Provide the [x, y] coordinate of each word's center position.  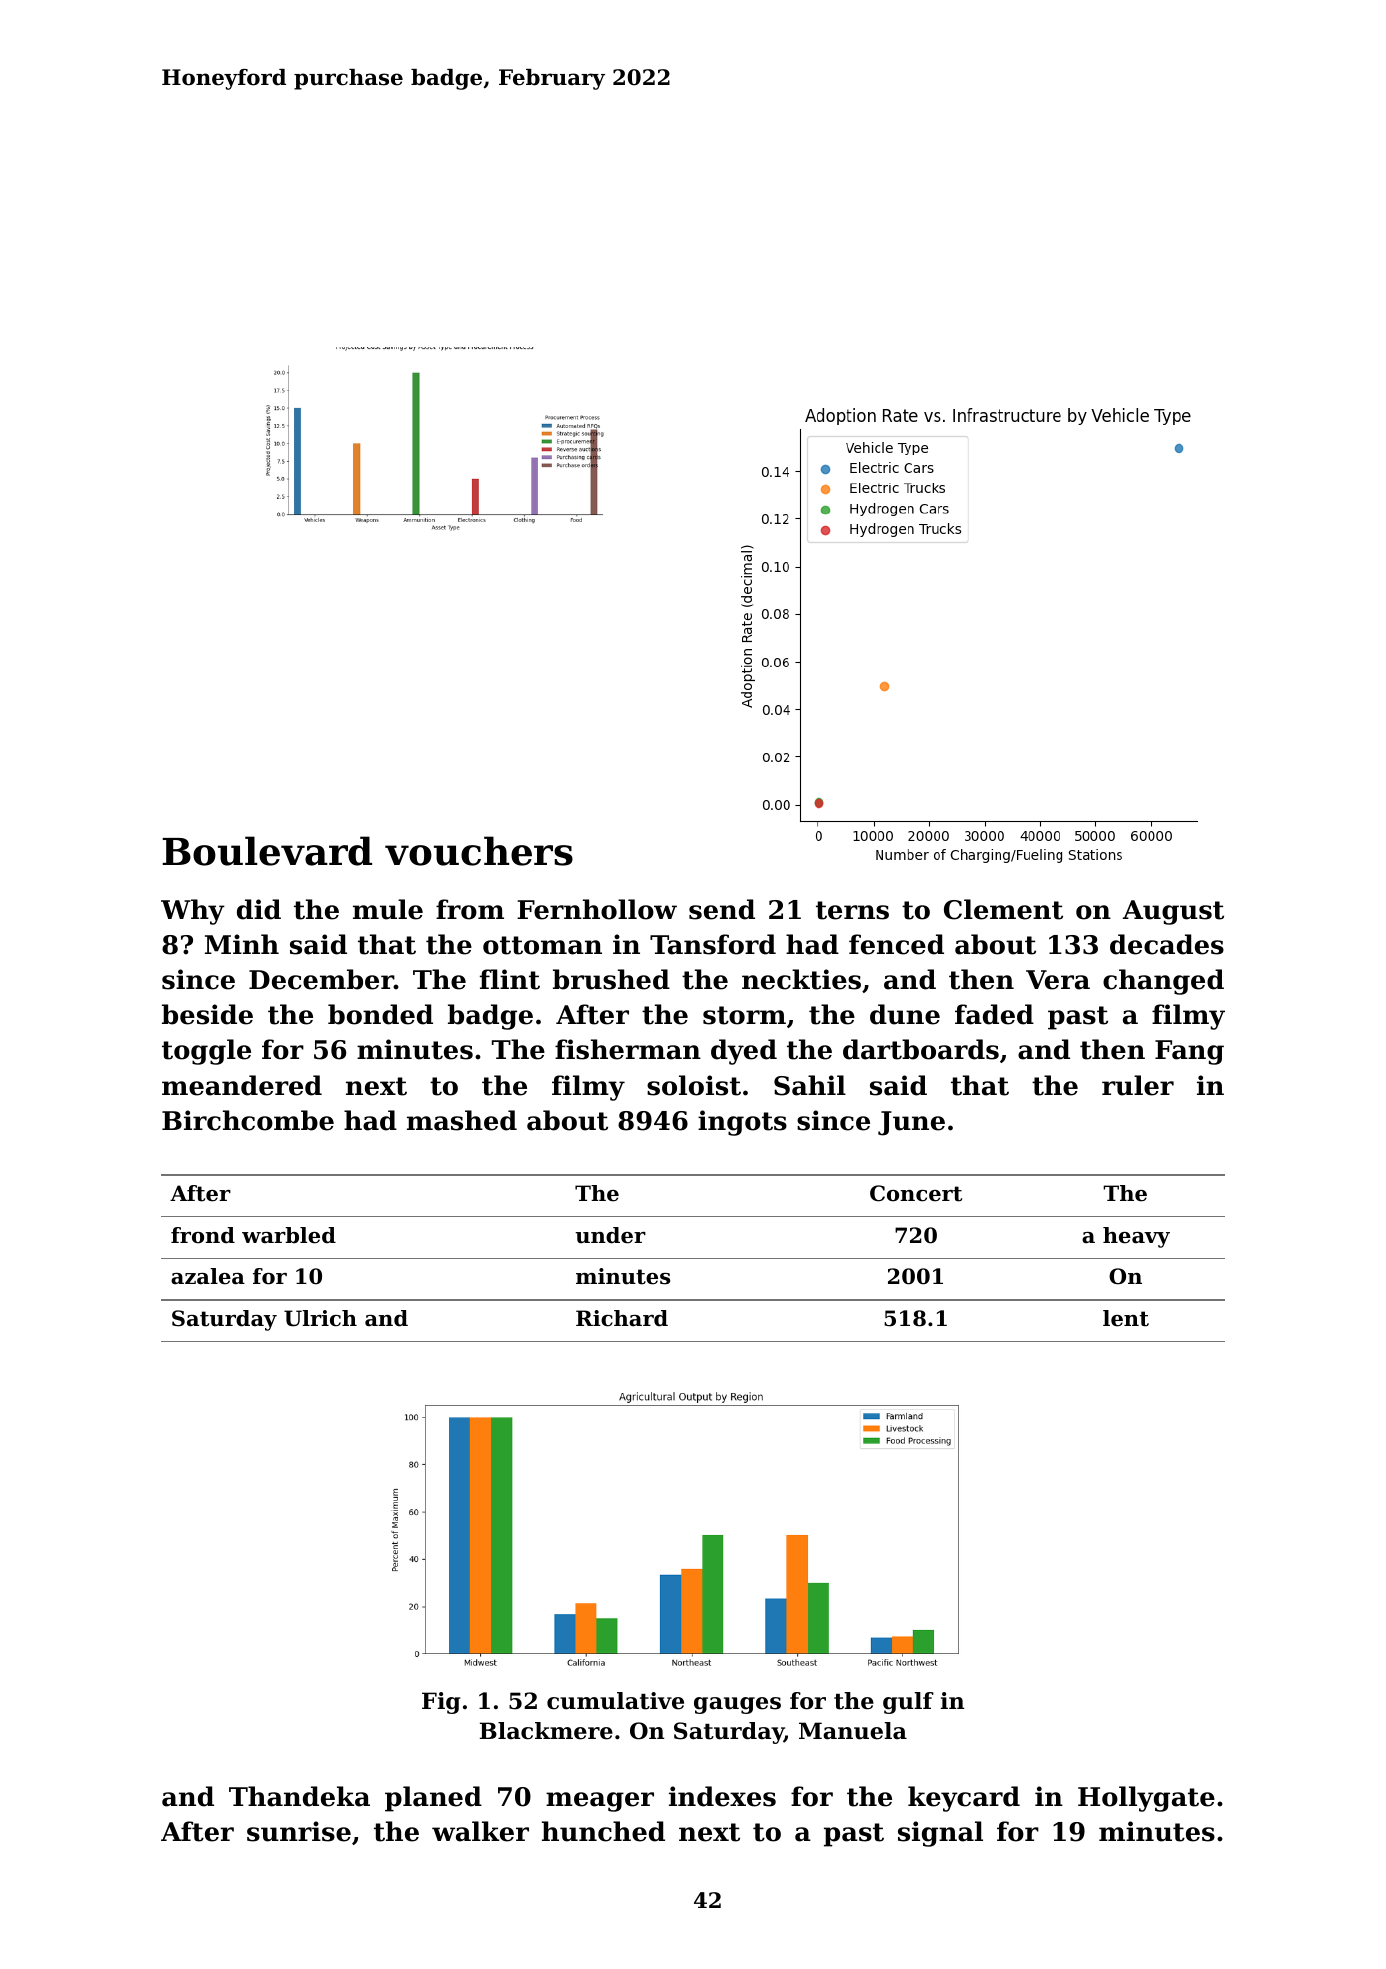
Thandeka [299, 1796]
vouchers [479, 851]
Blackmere [546, 1731]
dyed [744, 1052]
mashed [462, 1120]
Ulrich [320, 1318]
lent [1126, 1318]
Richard [622, 1318]
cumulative [615, 1701]
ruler [1138, 1085]
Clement [1003, 909]
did [259, 909]
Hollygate [1146, 1799]
